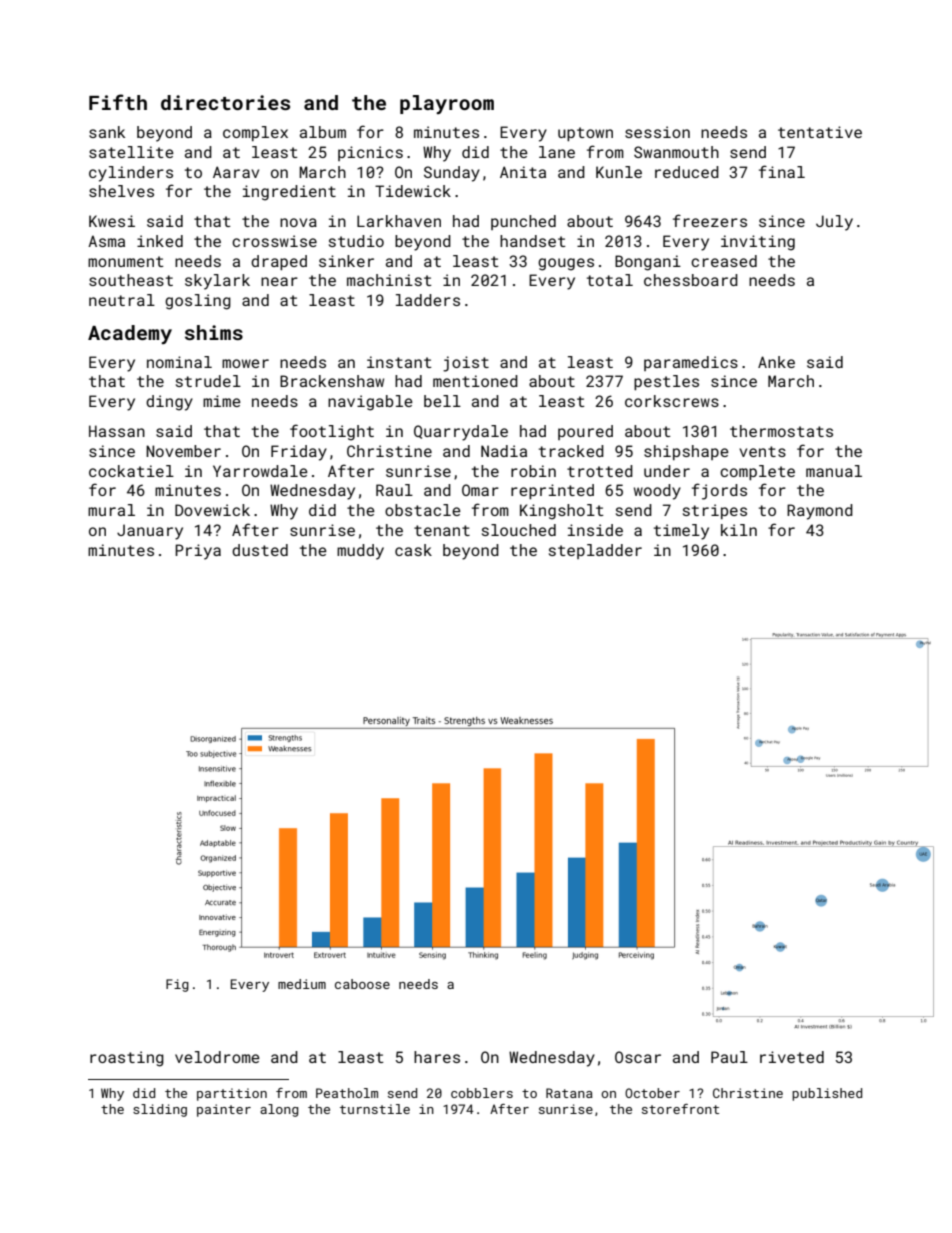 The height and width of the image is (1233, 952). Describe the element at coordinates (279, 281) in the image. I see `near` at that location.
